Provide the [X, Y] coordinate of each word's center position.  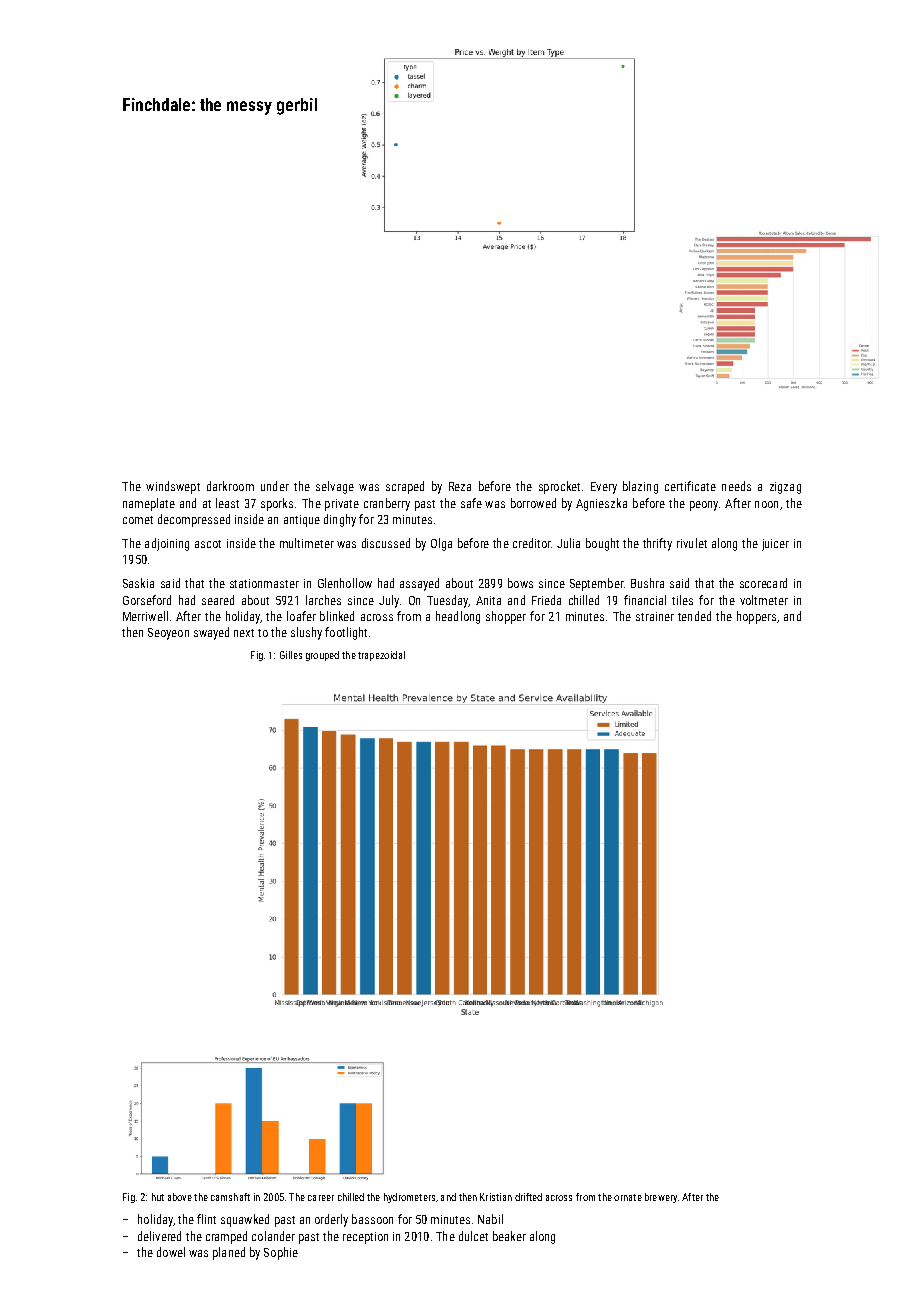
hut [158, 1197]
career [321, 1198]
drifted [528, 1197]
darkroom [230, 486]
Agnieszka [601, 504]
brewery [661, 1198]
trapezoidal [381, 656]
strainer [655, 616]
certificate [690, 486]
